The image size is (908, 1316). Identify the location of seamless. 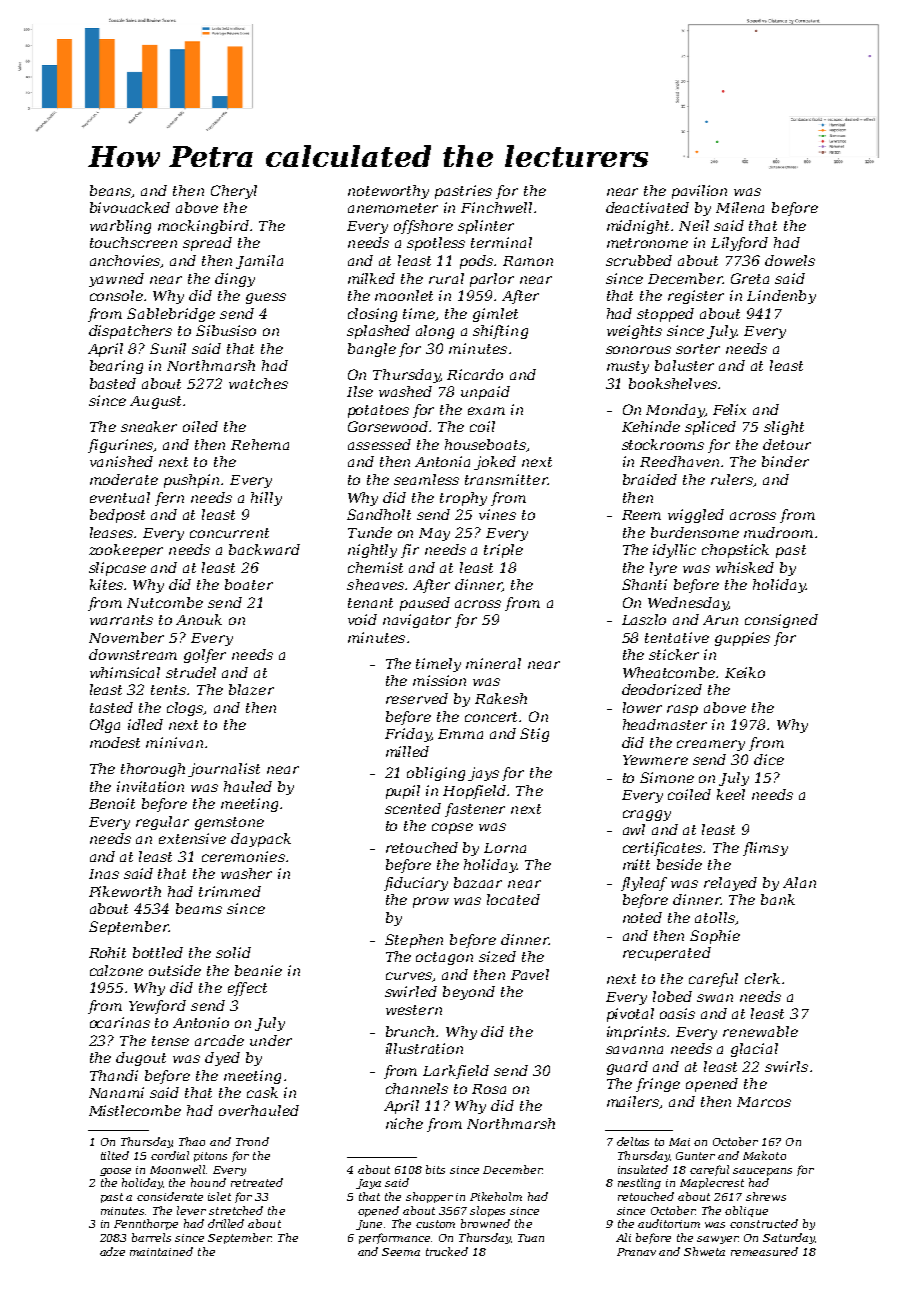
(426, 479).
